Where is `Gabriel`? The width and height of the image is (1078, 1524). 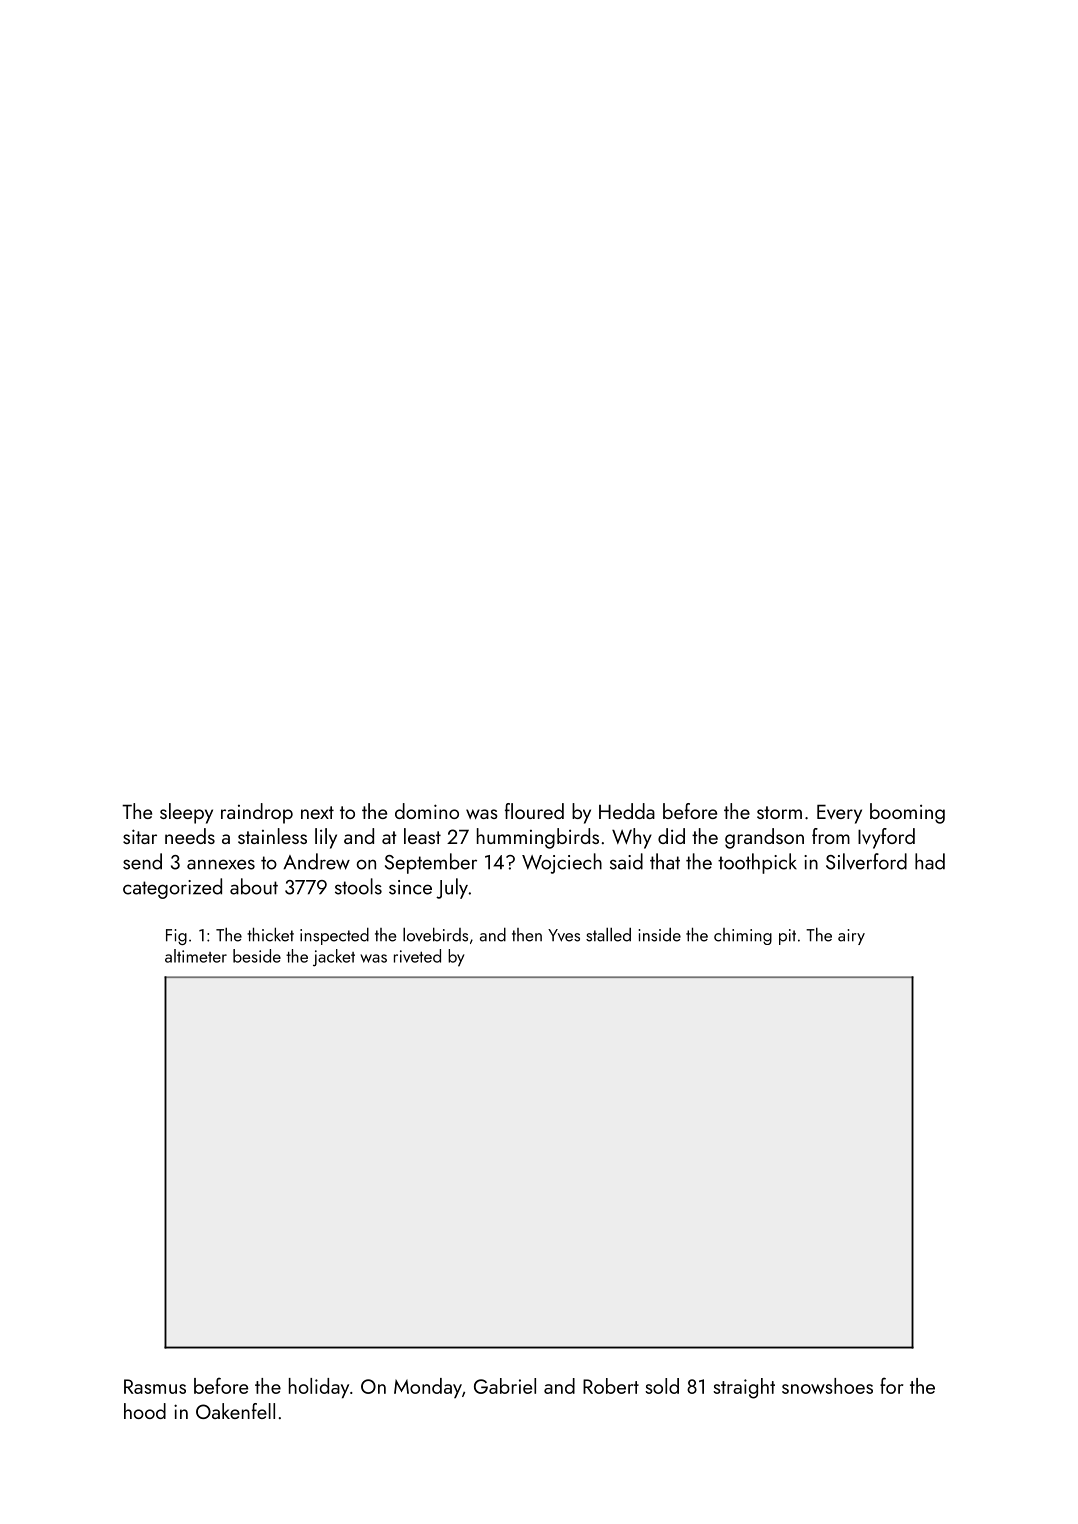
Gabriel is located at coordinates (505, 1386).
